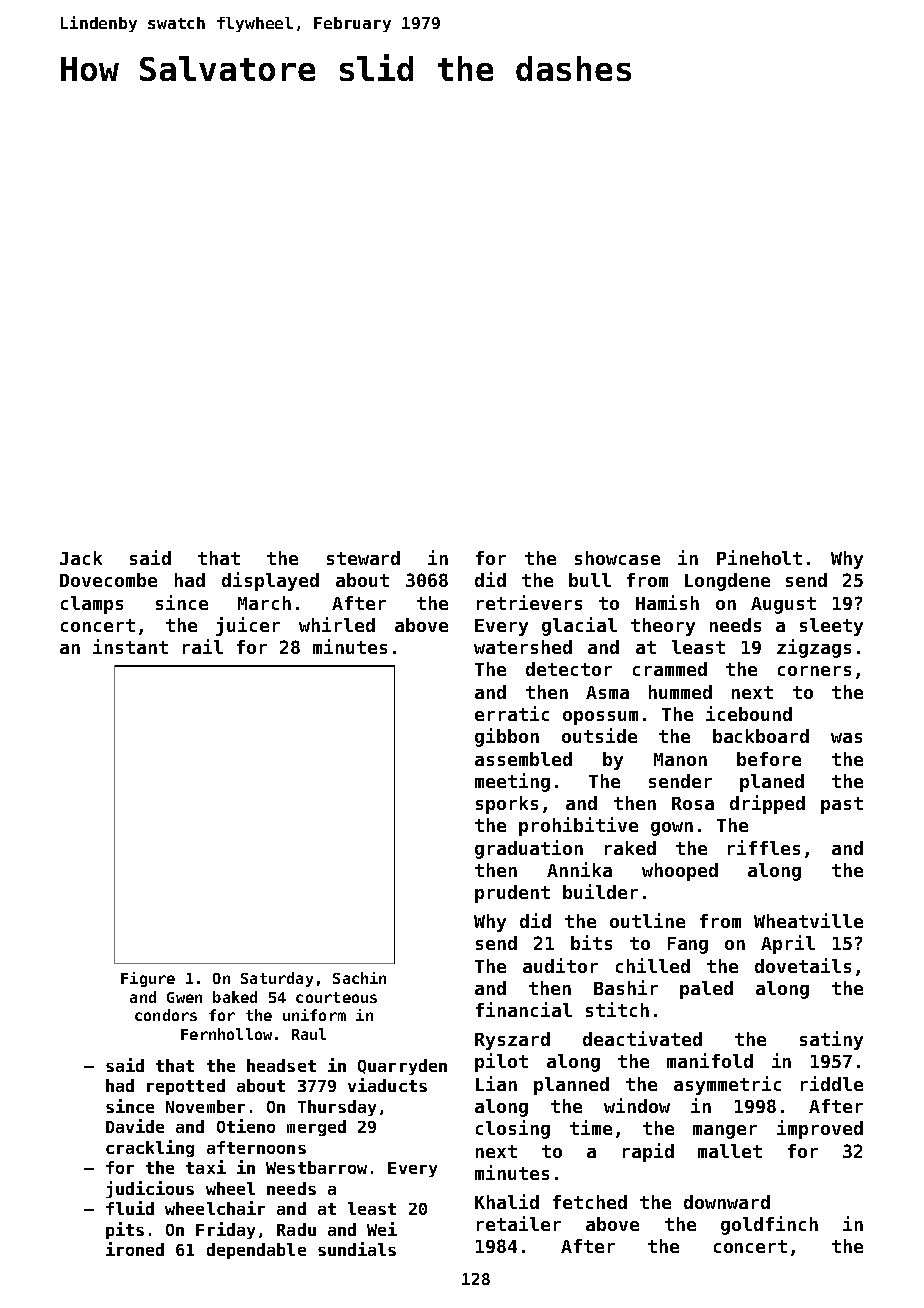 This document has height=1308, width=924. I want to click on Pineholt, so click(759, 557).
